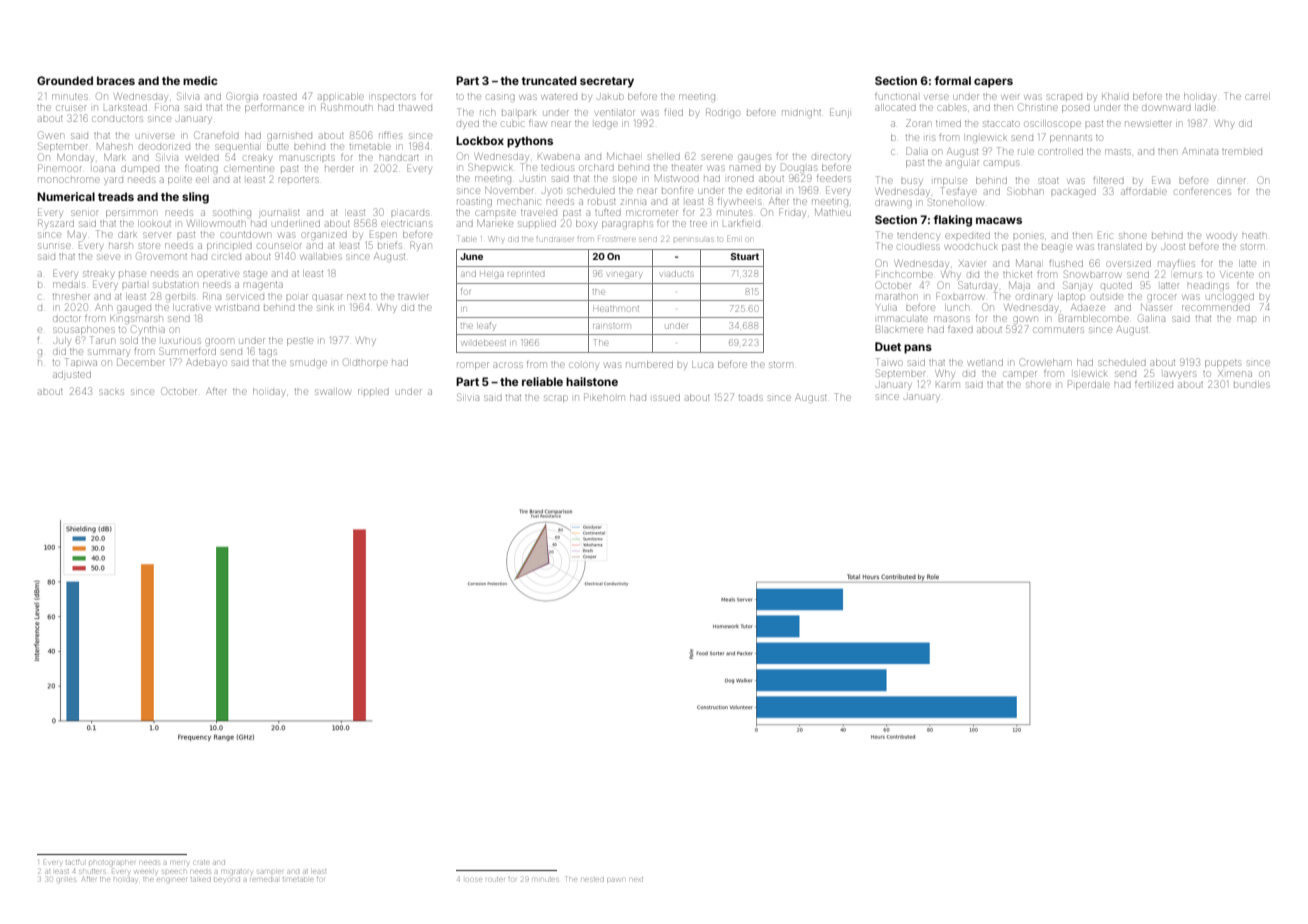 The height and width of the screenshot is (924, 1308). What do you see at coordinates (604, 397) in the screenshot?
I see `Pikeholm` at bounding box center [604, 397].
